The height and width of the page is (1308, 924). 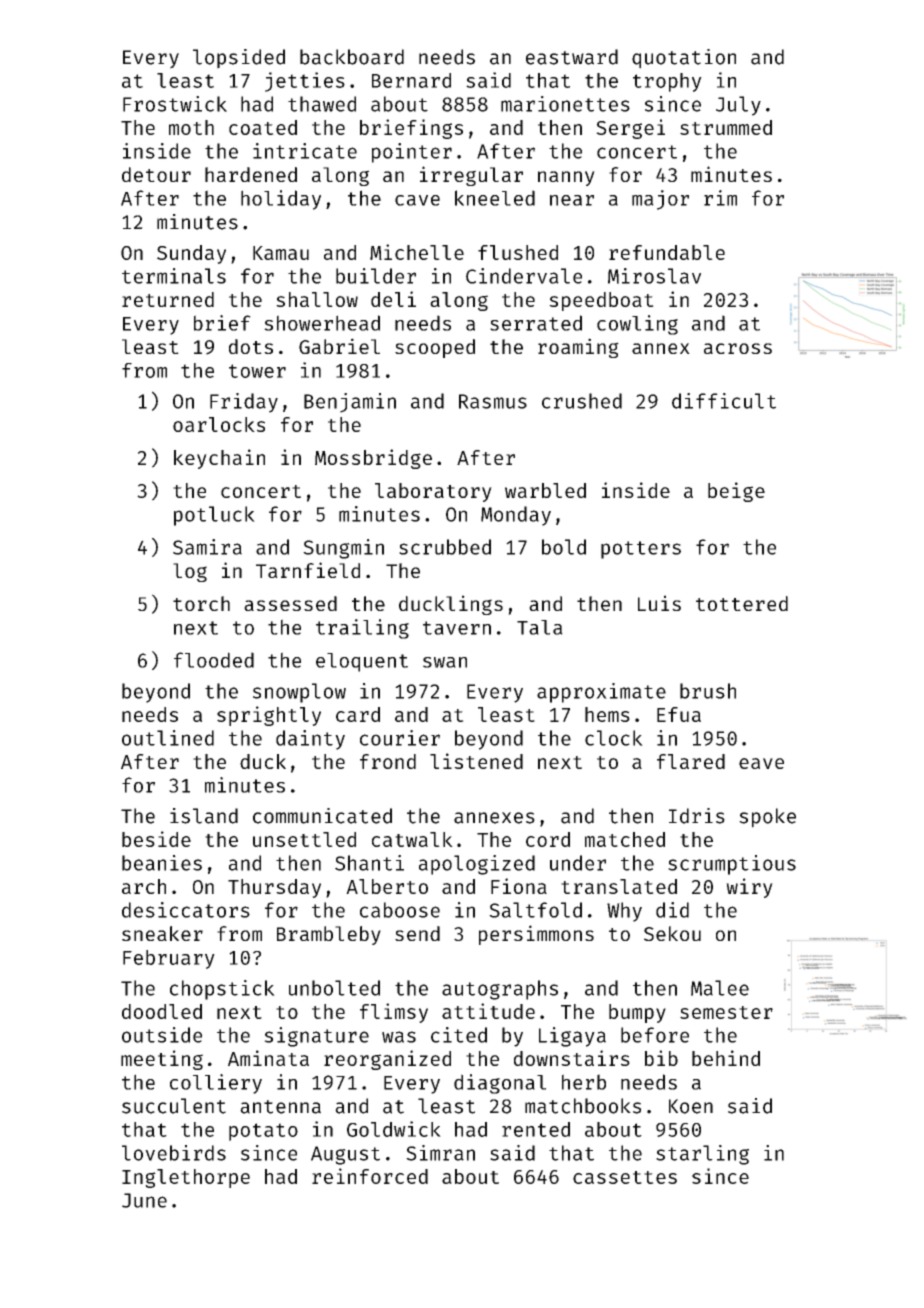 What do you see at coordinates (322, 816) in the page?
I see `communicated` at bounding box center [322, 816].
